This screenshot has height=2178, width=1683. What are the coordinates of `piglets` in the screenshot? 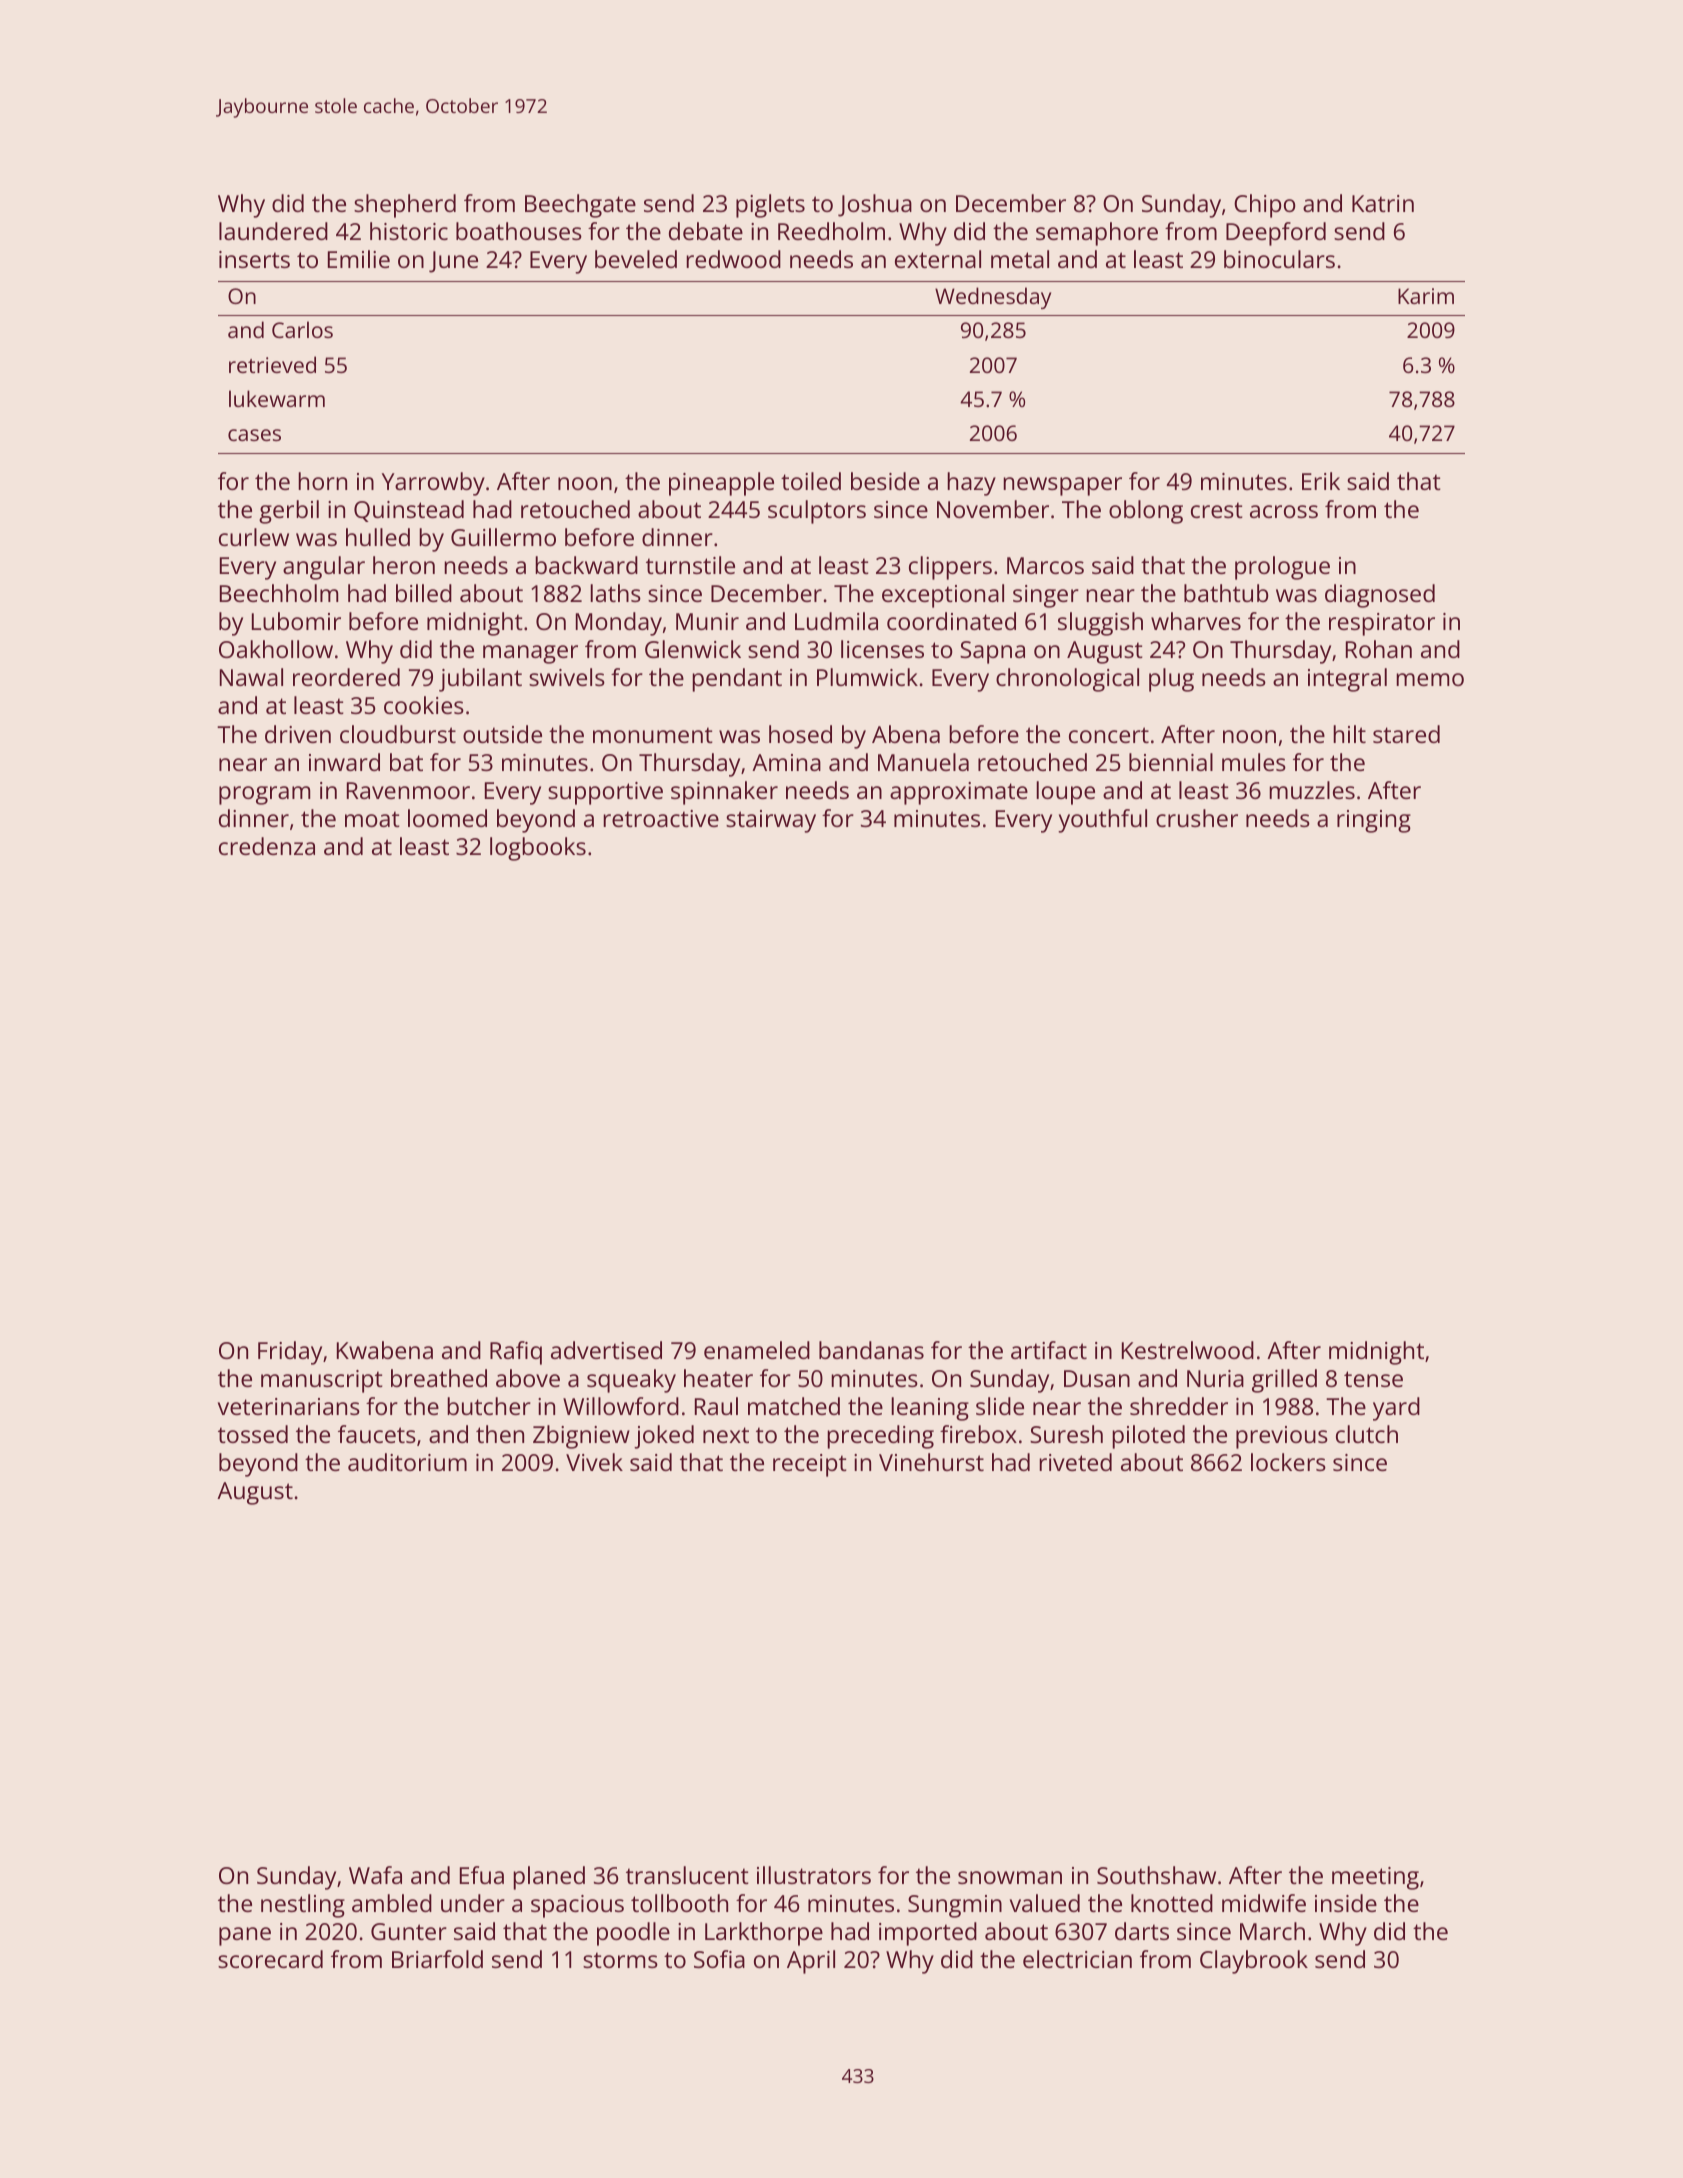 It's located at (770, 206).
